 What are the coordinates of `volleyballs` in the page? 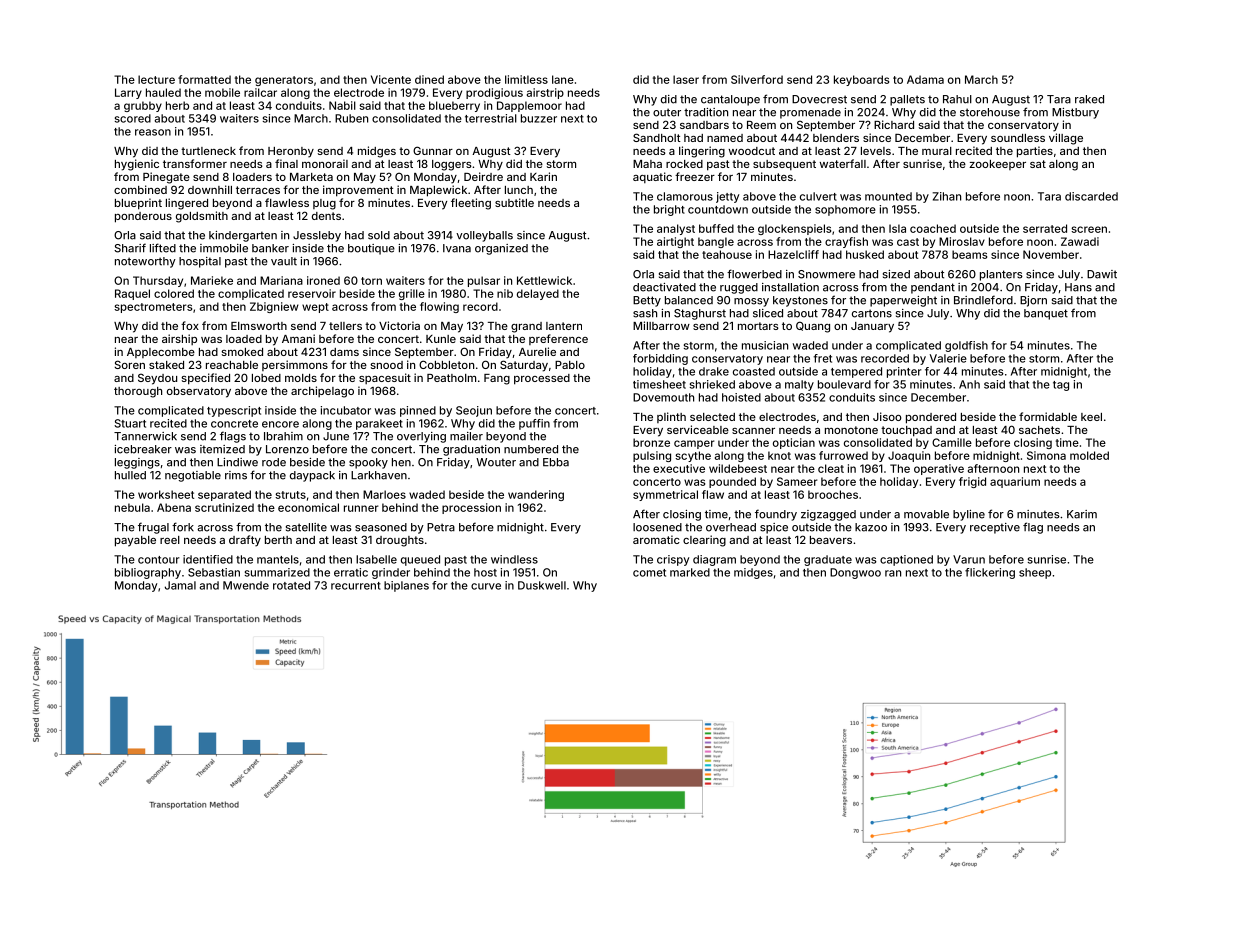 It's located at (484, 236).
